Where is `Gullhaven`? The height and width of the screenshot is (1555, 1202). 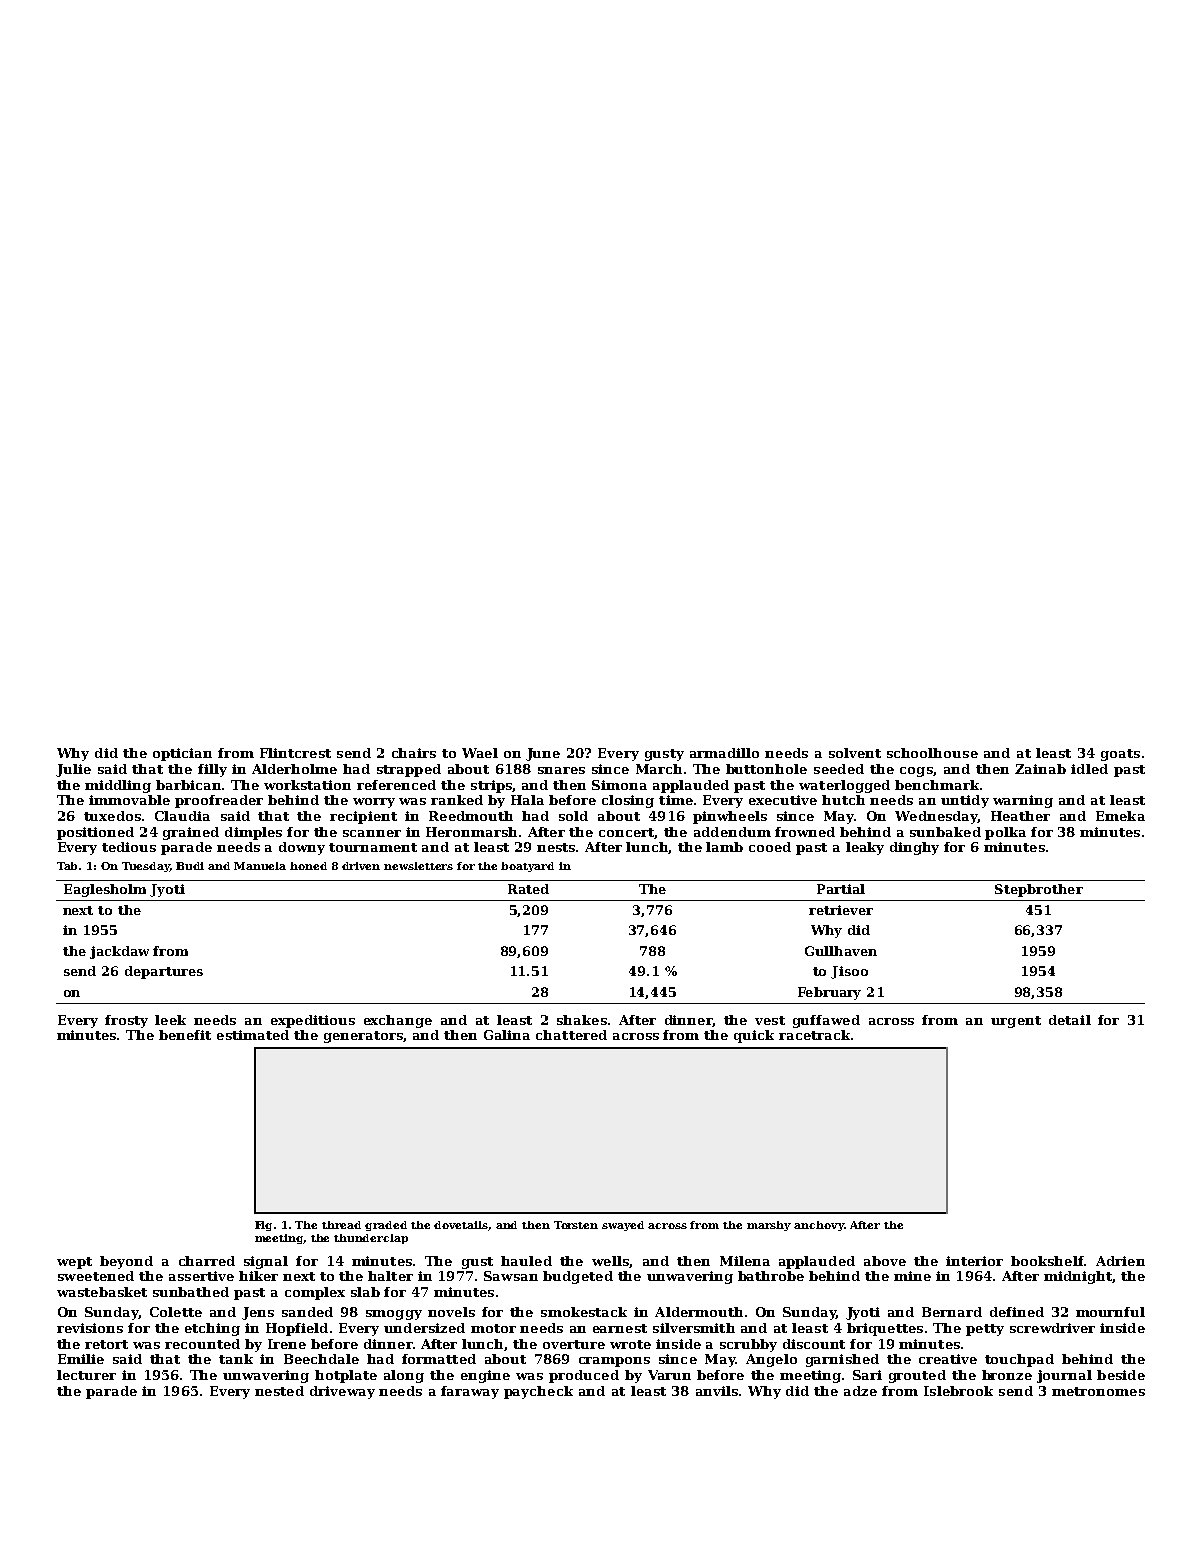
Gullhaven is located at coordinates (841, 951).
